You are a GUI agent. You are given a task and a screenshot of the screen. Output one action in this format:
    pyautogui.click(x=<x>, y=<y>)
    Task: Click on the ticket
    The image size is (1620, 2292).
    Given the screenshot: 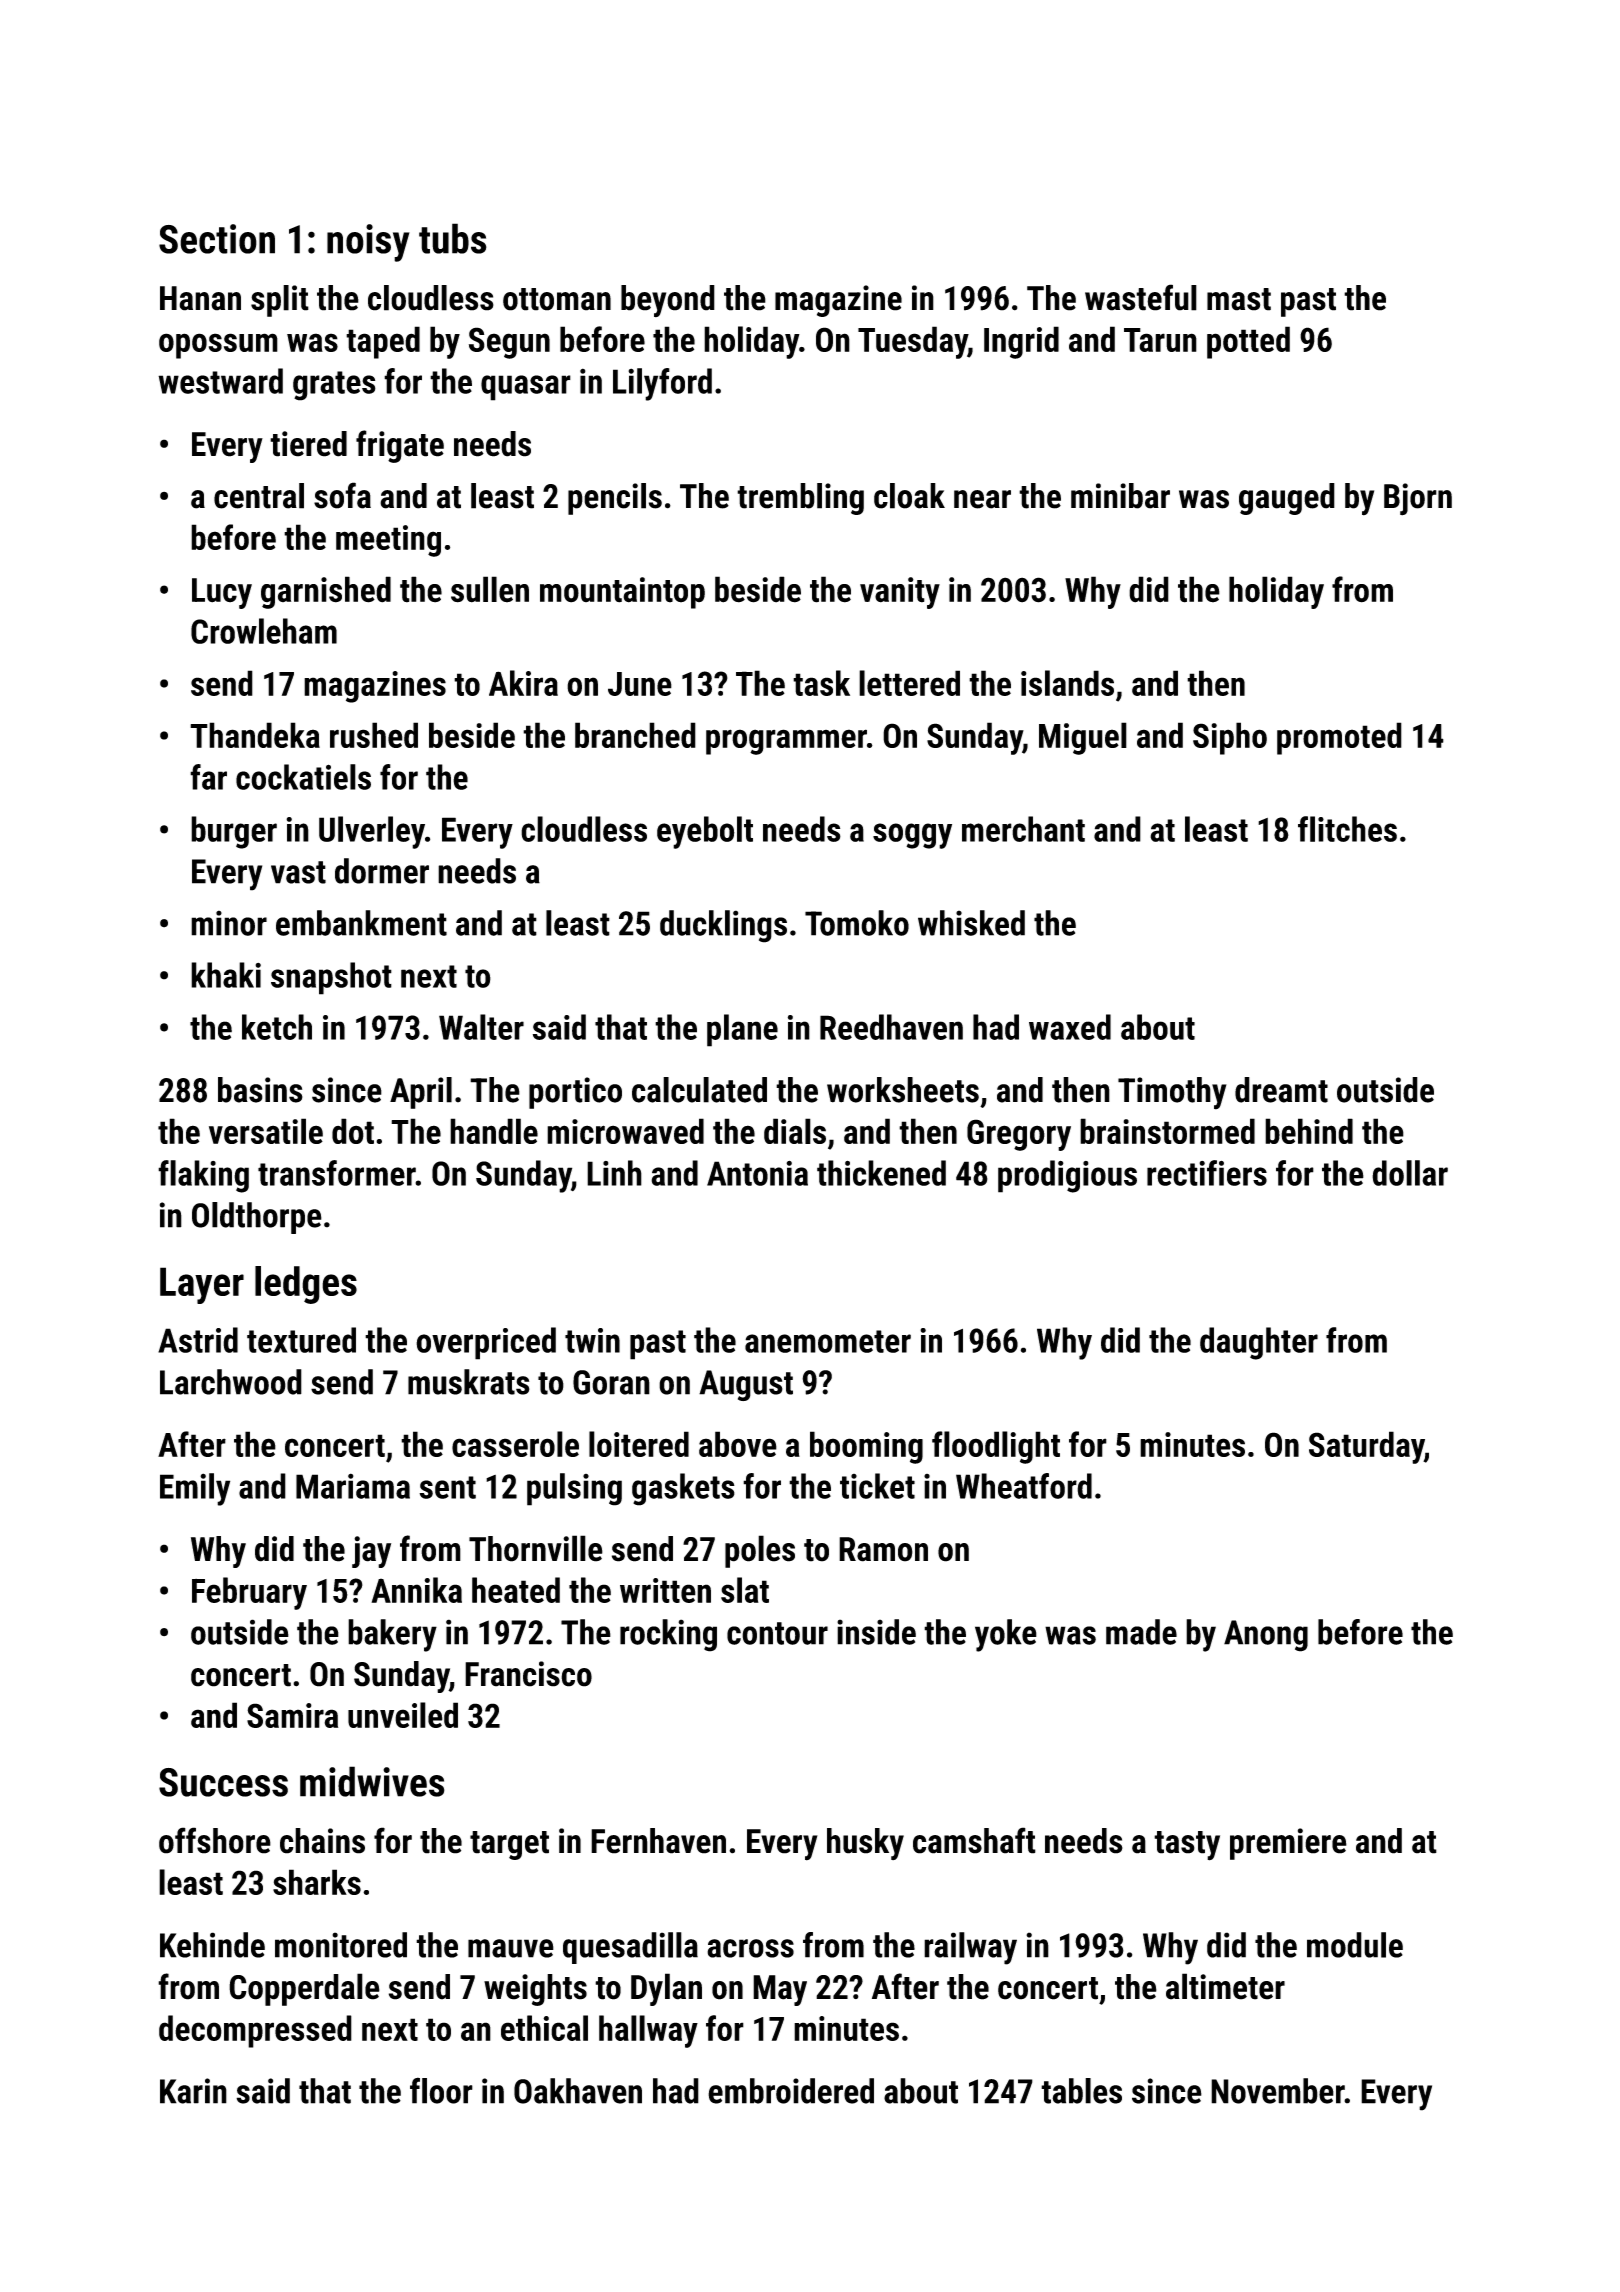 What is the action you would take?
    pyautogui.click(x=877, y=1486)
